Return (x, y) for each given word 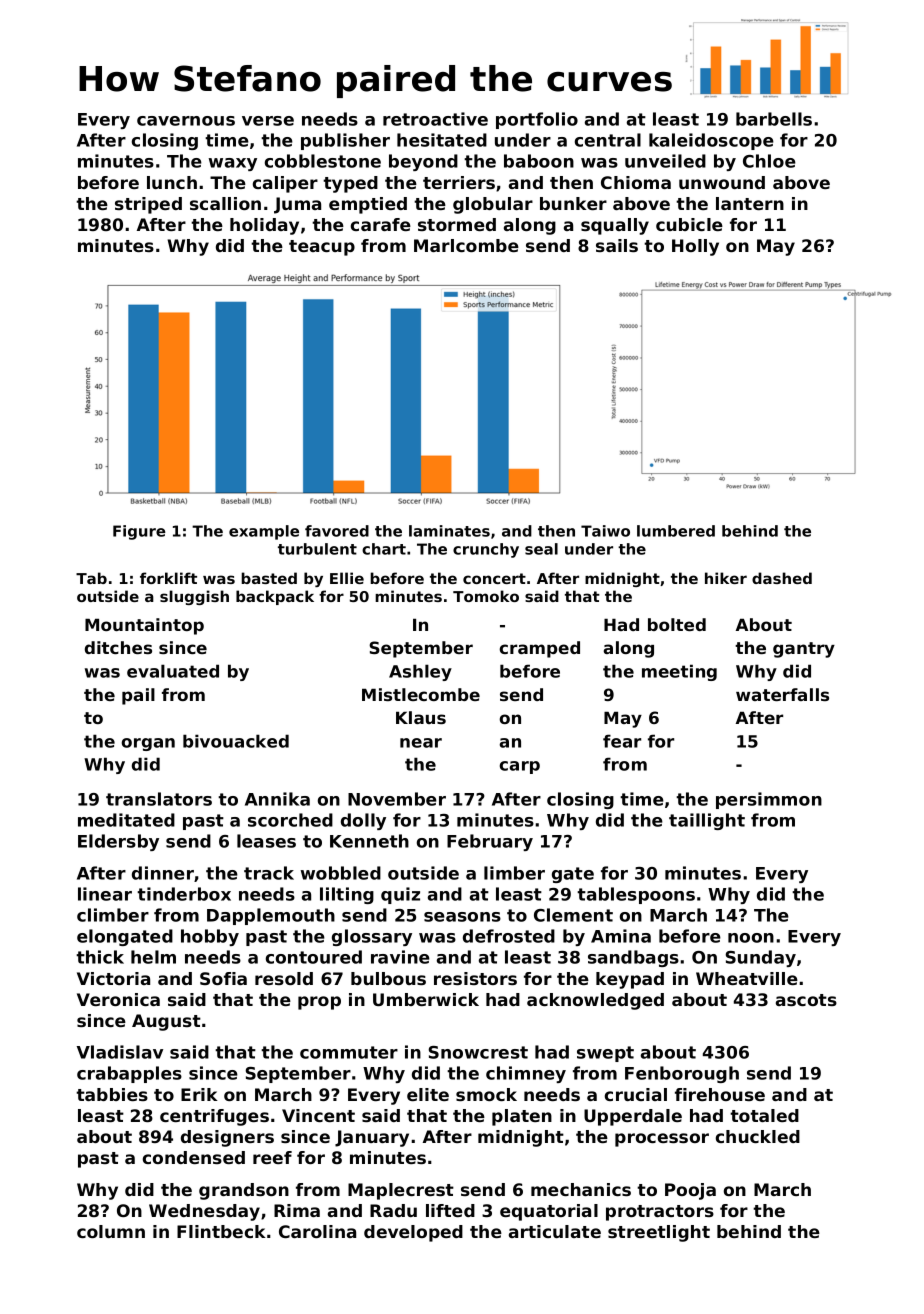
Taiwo (605, 531)
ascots (806, 1000)
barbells (774, 119)
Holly (695, 247)
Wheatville (747, 978)
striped (148, 205)
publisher (345, 141)
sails (617, 245)
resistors (475, 978)
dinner (163, 873)
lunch (172, 182)
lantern (750, 203)
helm (153, 957)
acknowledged (595, 1001)
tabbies (112, 1094)
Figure (139, 532)
